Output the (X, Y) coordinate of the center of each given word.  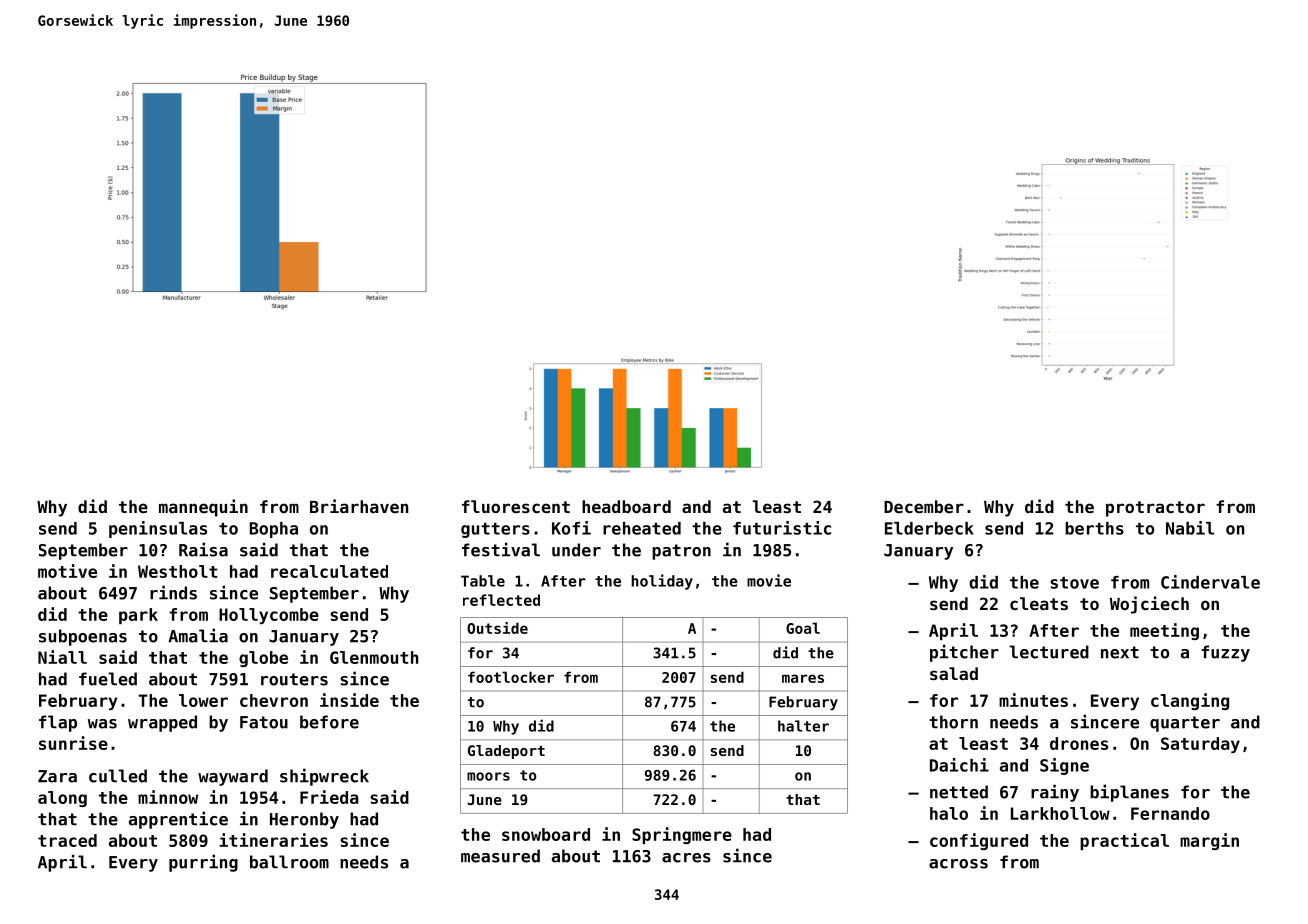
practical (1124, 841)
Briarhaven (359, 506)
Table (483, 581)
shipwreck (324, 777)
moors (488, 776)
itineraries (273, 840)
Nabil (1190, 528)
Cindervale (1210, 582)
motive (67, 571)
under (576, 550)
